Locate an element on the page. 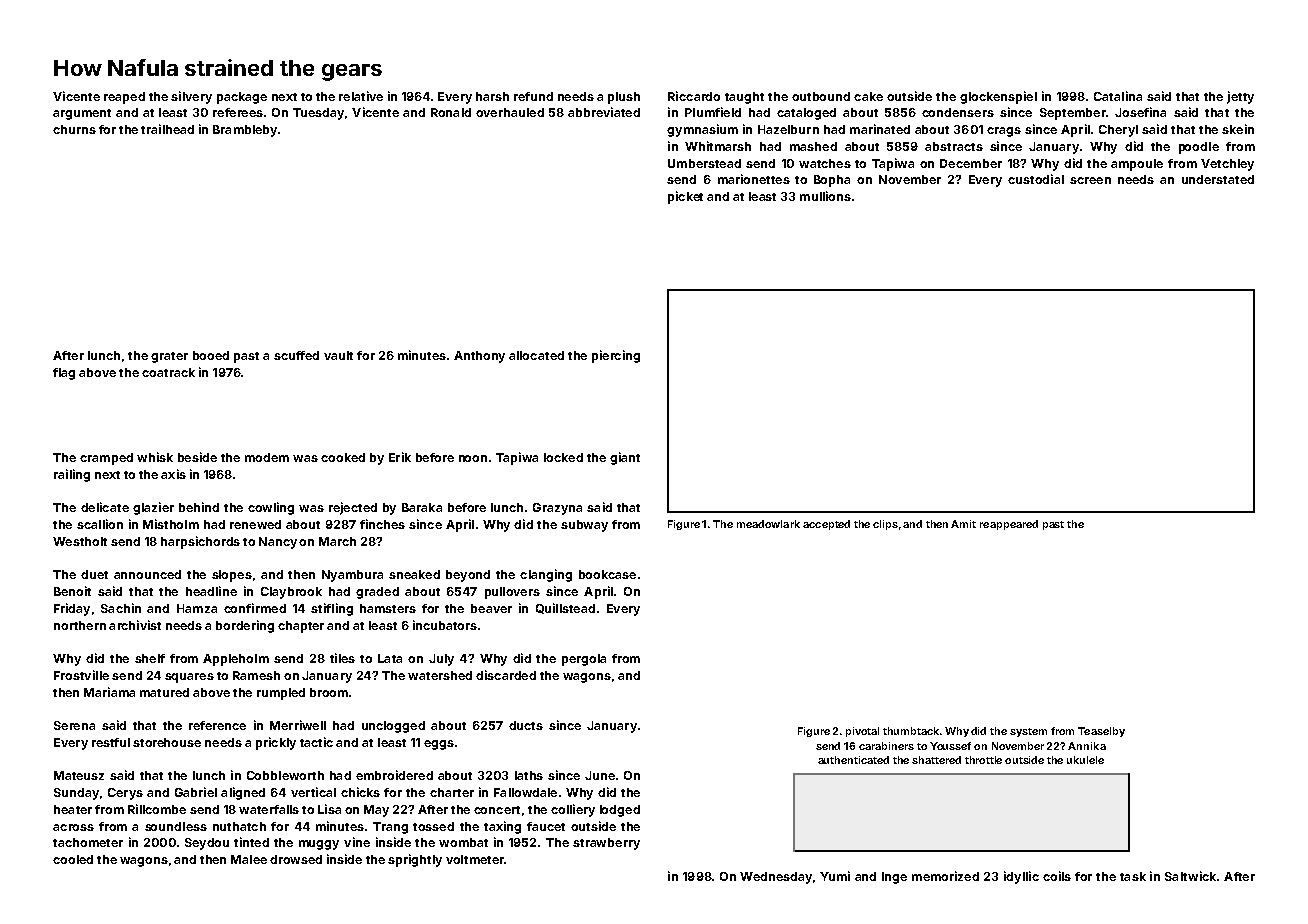  reappeared is located at coordinates (1009, 525).
